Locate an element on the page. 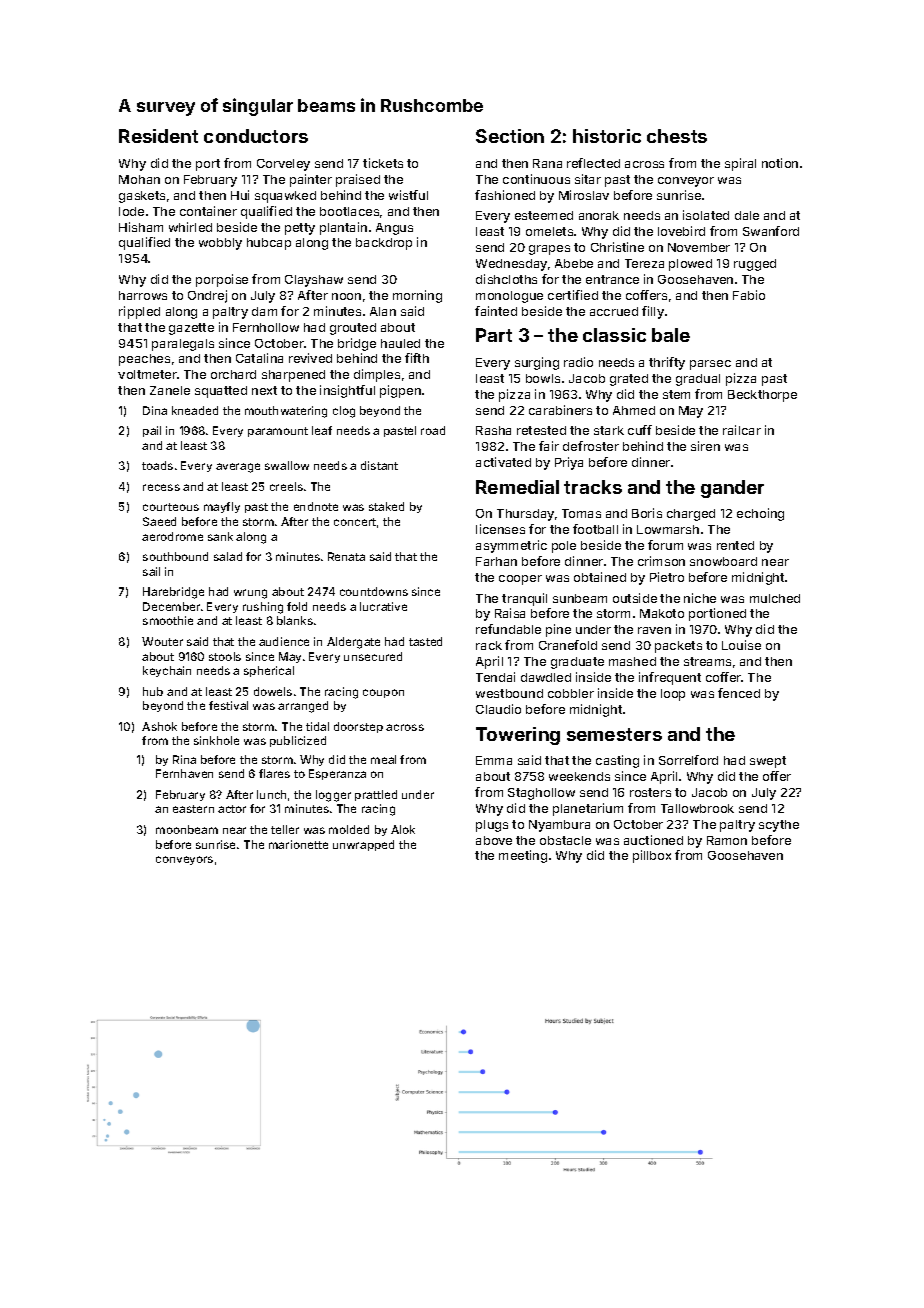 This image has width=924, height=1308. fainted is located at coordinates (496, 311).
